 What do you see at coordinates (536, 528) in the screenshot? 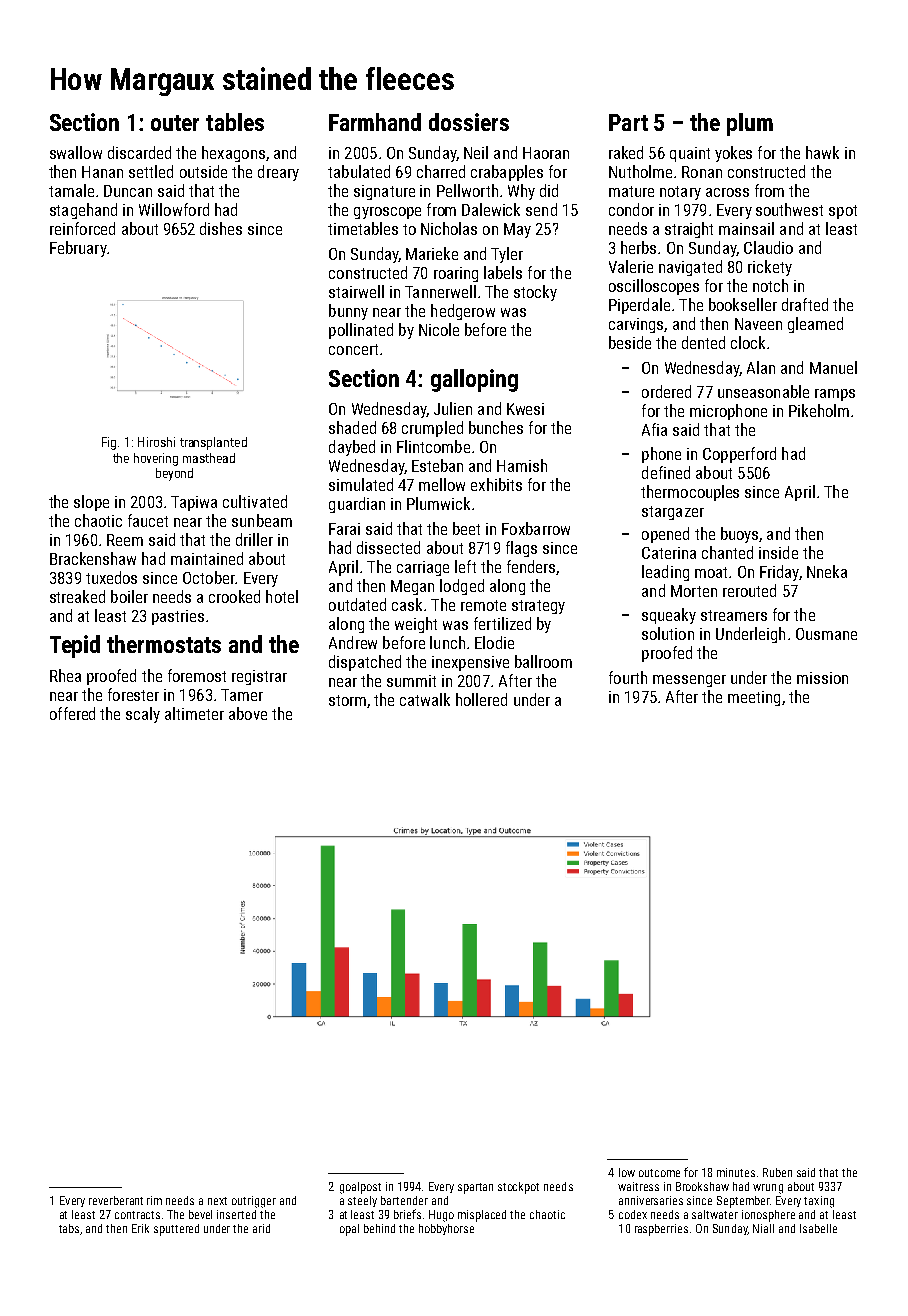
I see `Foxbarrow` at bounding box center [536, 528].
